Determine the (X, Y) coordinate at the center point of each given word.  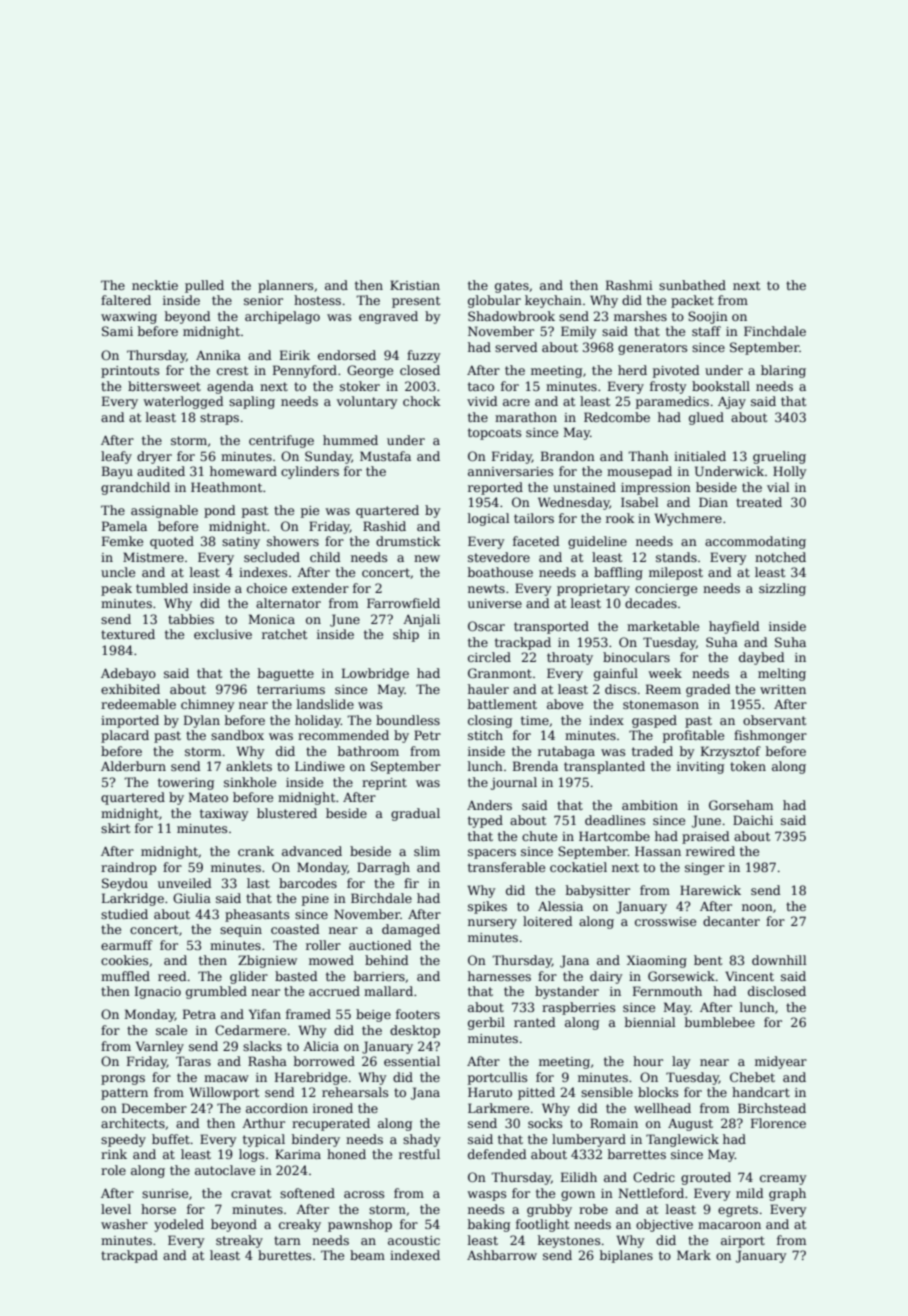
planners (285, 286)
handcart (761, 1092)
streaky (239, 1241)
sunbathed (692, 285)
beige (373, 1015)
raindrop (128, 868)
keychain (553, 301)
